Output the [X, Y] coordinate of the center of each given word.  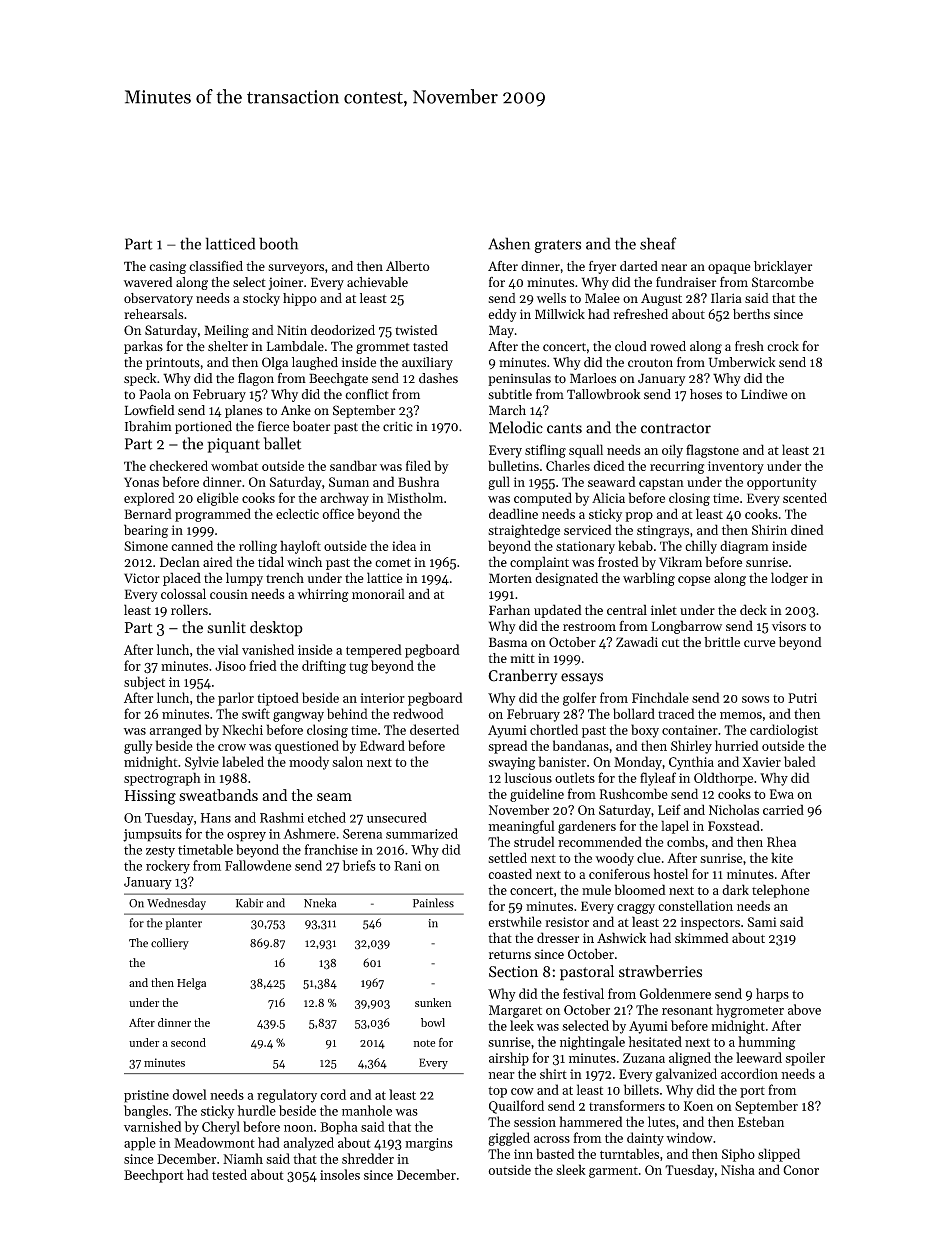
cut [671, 643]
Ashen [509, 243]
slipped [779, 1155]
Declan [180, 561]
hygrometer [750, 1011]
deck [753, 609]
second [188, 1042]
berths [751, 314]
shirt [553, 1073]
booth [278, 243]
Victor [142, 578]
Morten [510, 578]
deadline [513, 513]
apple [140, 1144]
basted [555, 1153]
